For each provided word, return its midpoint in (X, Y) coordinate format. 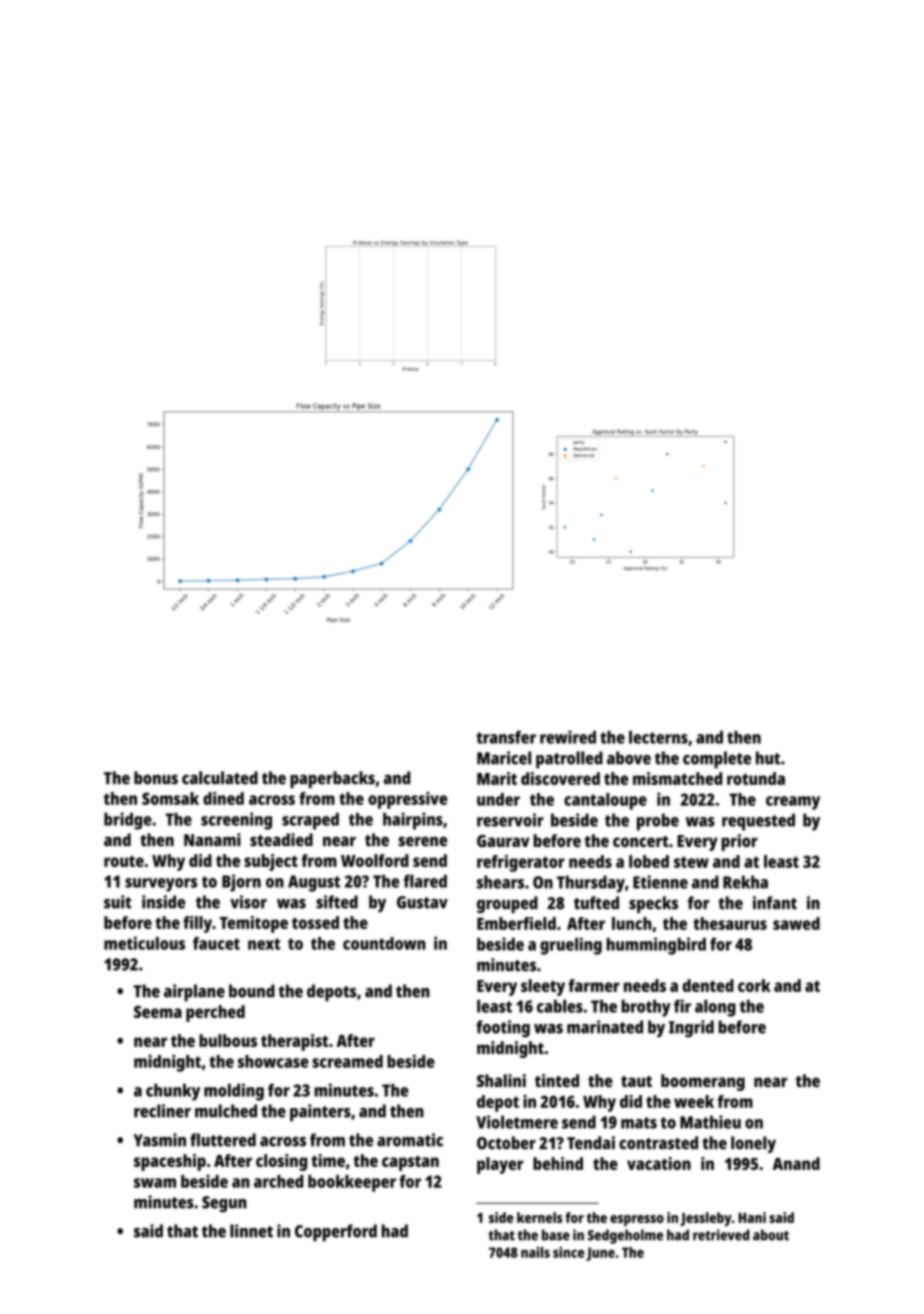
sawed (796, 923)
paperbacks (332, 779)
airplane (194, 993)
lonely (753, 1144)
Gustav (422, 902)
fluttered (223, 1140)
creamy (793, 803)
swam (155, 1183)
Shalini (501, 1080)
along (715, 1008)
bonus (156, 778)
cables (560, 1006)
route (124, 861)
